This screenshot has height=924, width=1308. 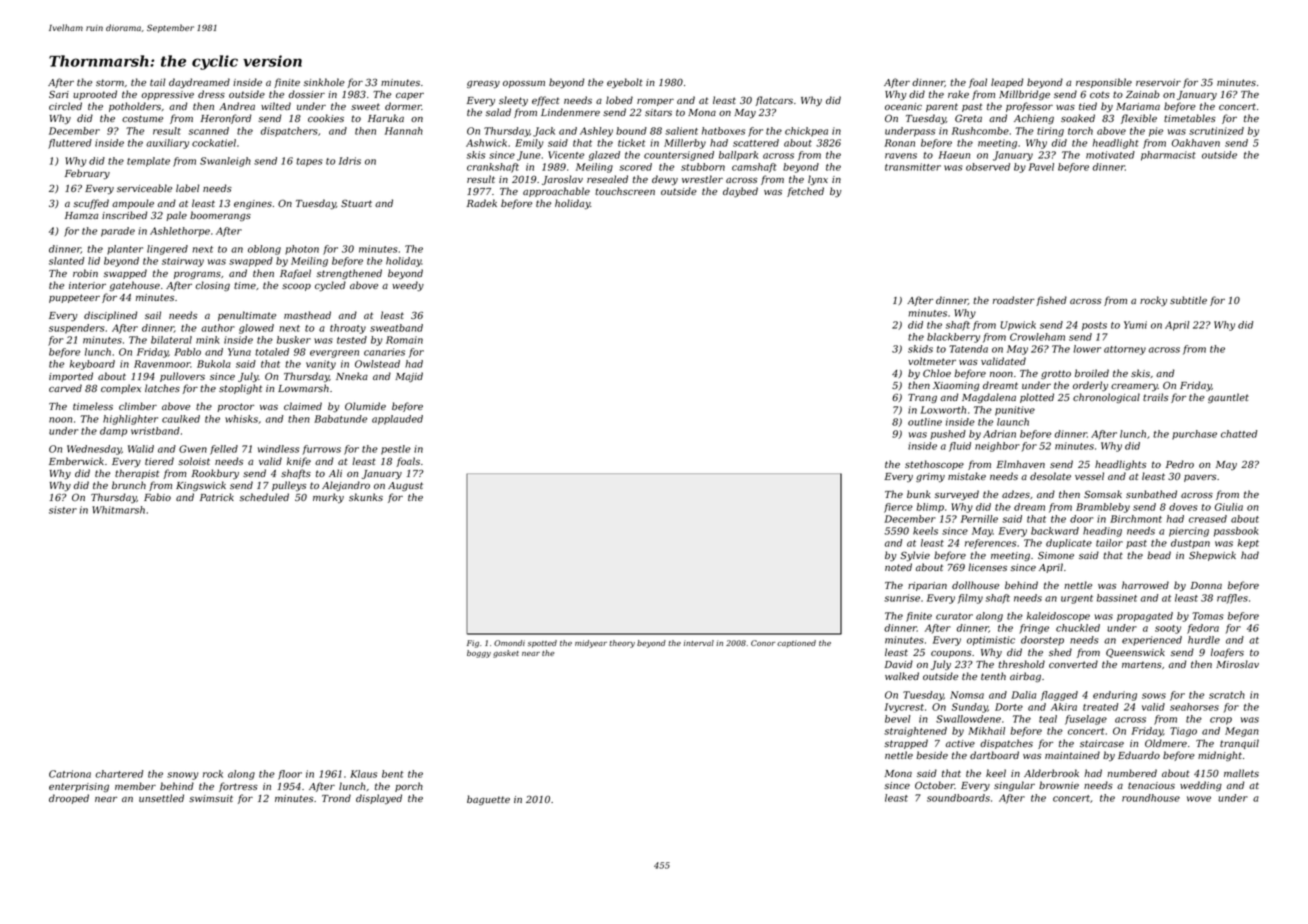 What do you see at coordinates (1216, 131) in the screenshot?
I see `scrutinized` at bounding box center [1216, 131].
